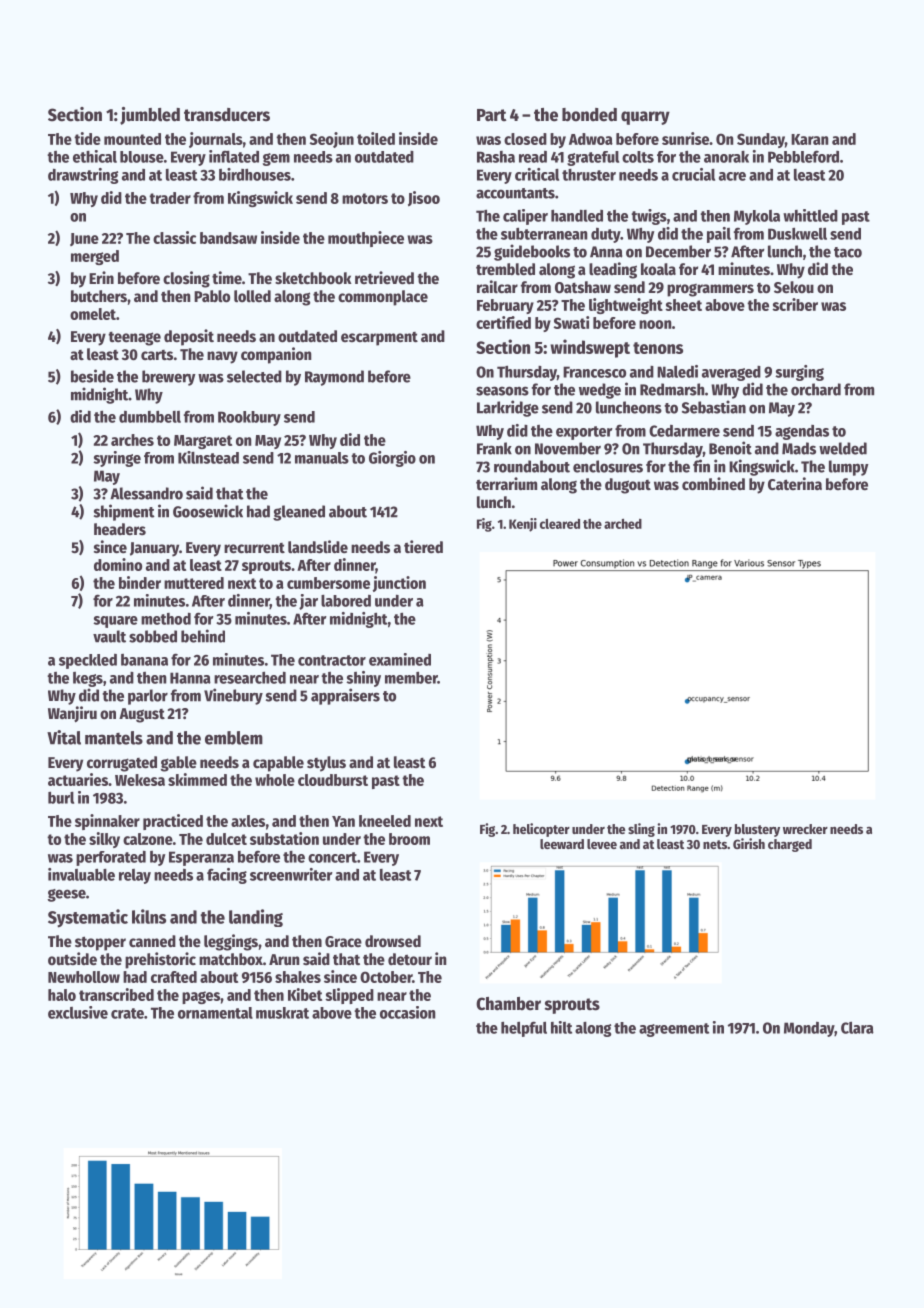  What do you see at coordinates (233, 696) in the image?
I see `Vinebury` at bounding box center [233, 696].
